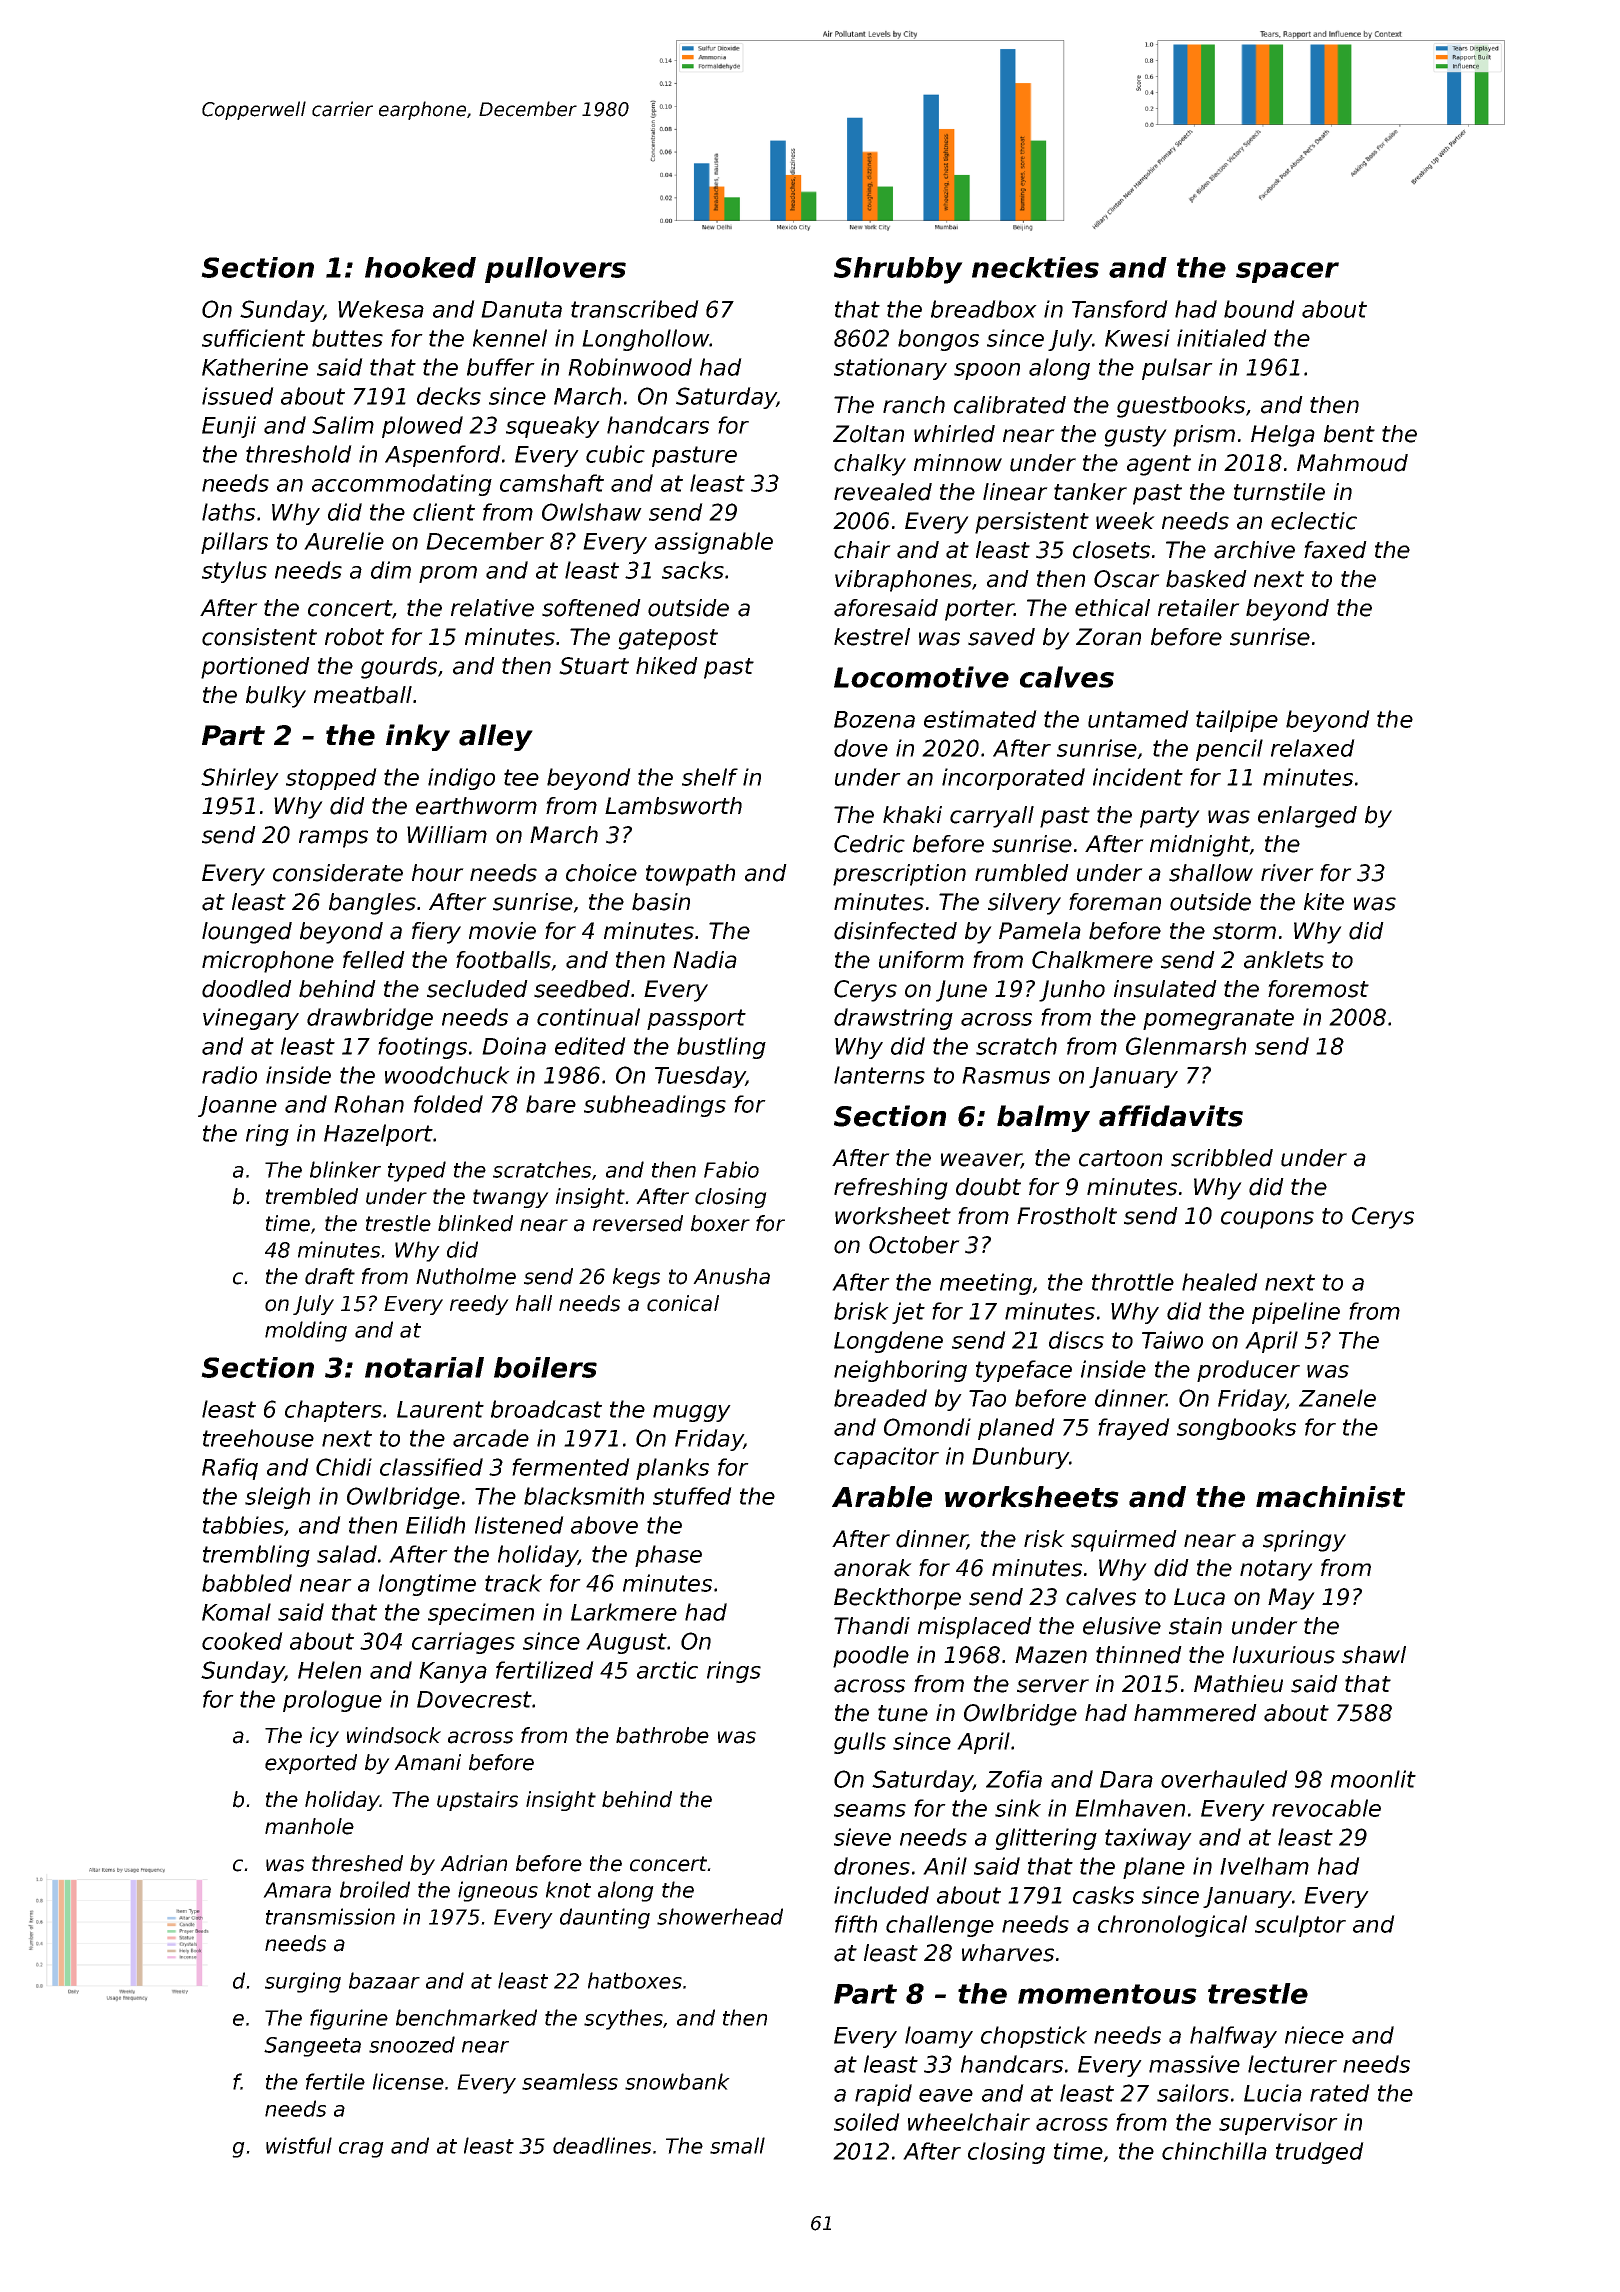  I want to click on fiery, so click(436, 933).
